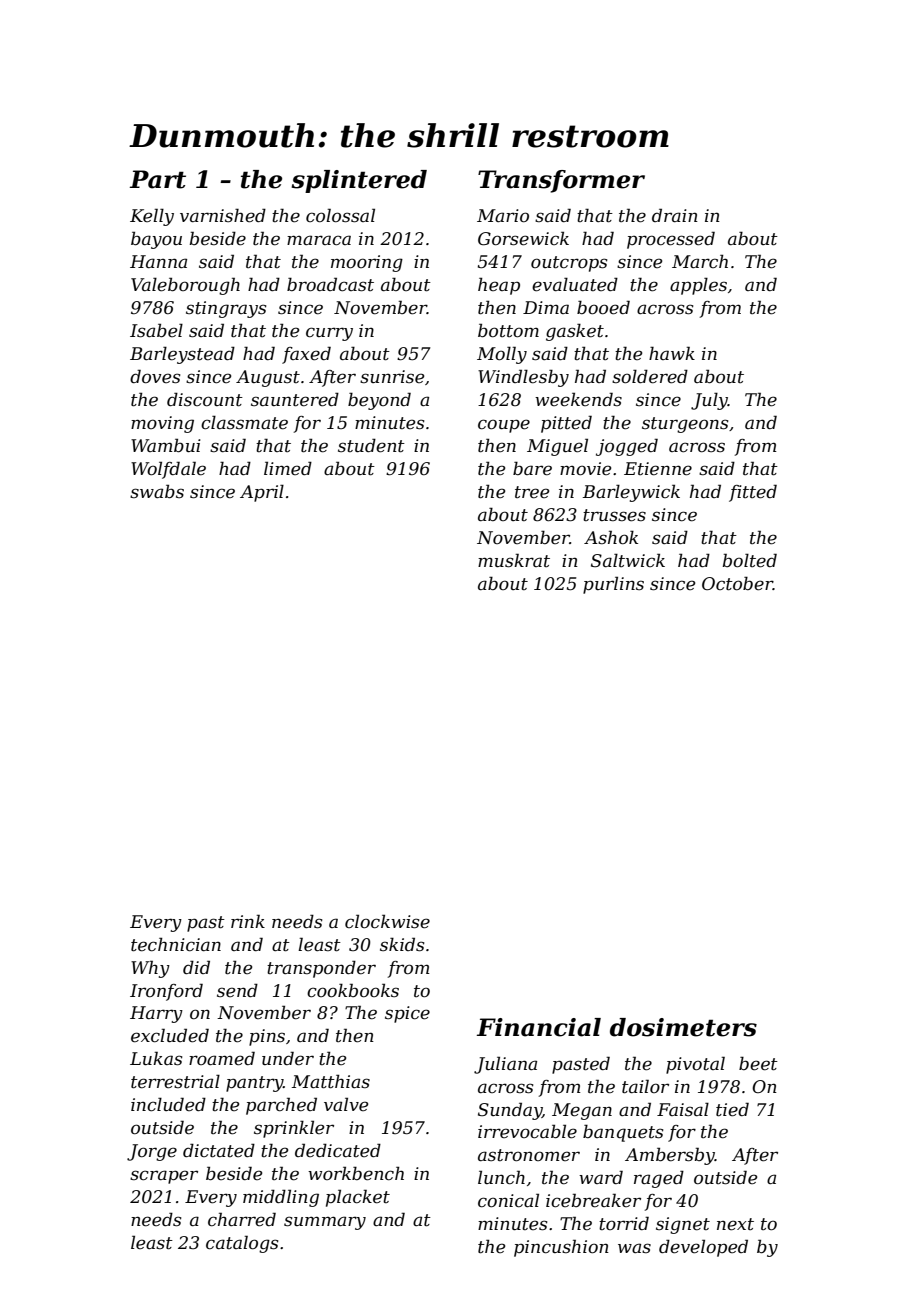 Image resolution: width=908 pixels, height=1316 pixels. What do you see at coordinates (371, 446) in the document?
I see `student` at bounding box center [371, 446].
